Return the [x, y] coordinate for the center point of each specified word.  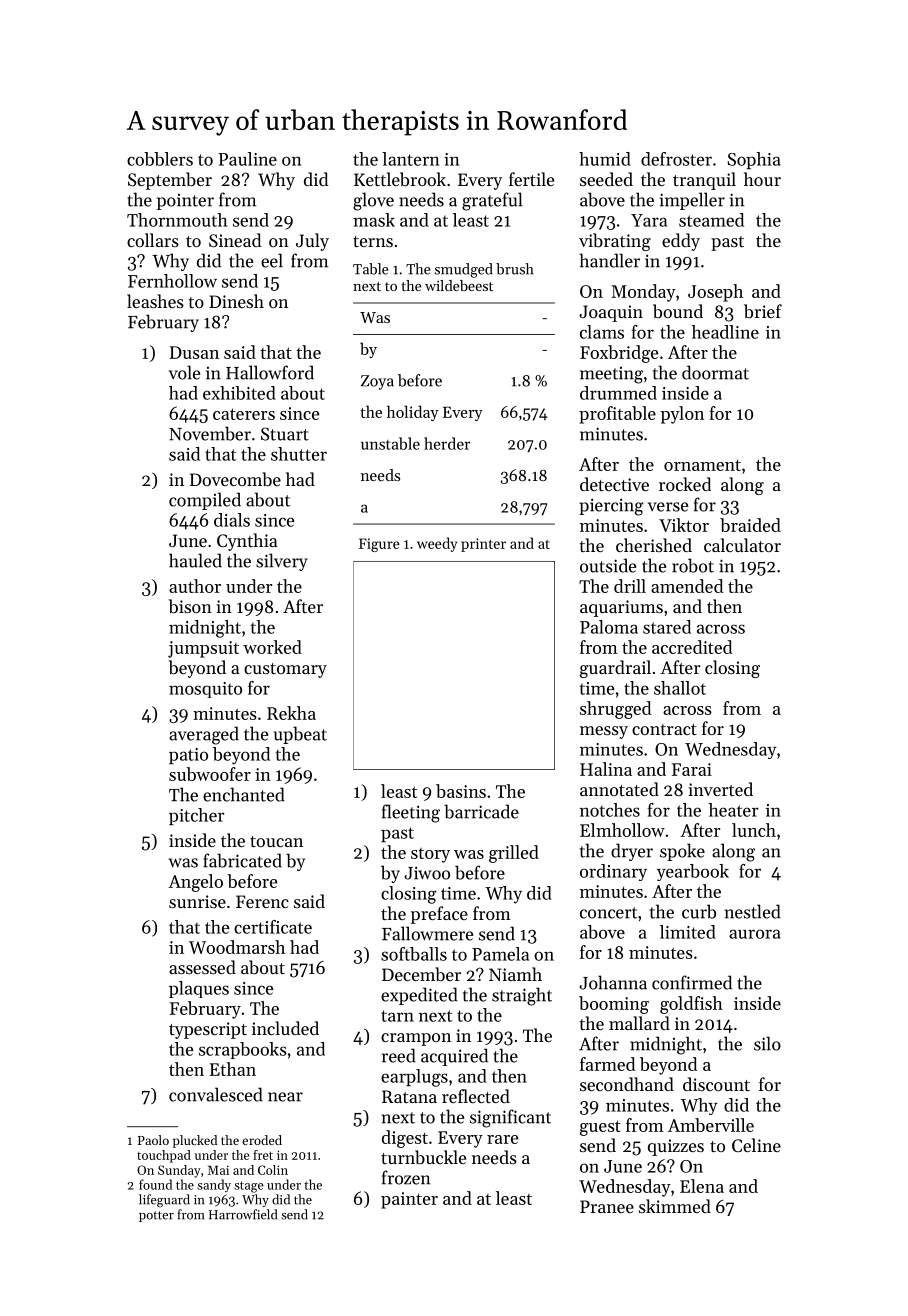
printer [483, 545]
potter [156, 1216]
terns [373, 241]
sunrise [197, 901]
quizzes [676, 1147]
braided [750, 525]
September [170, 181]
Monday [643, 293]
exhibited [239, 393]
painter [409, 1200]
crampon [416, 1039]
